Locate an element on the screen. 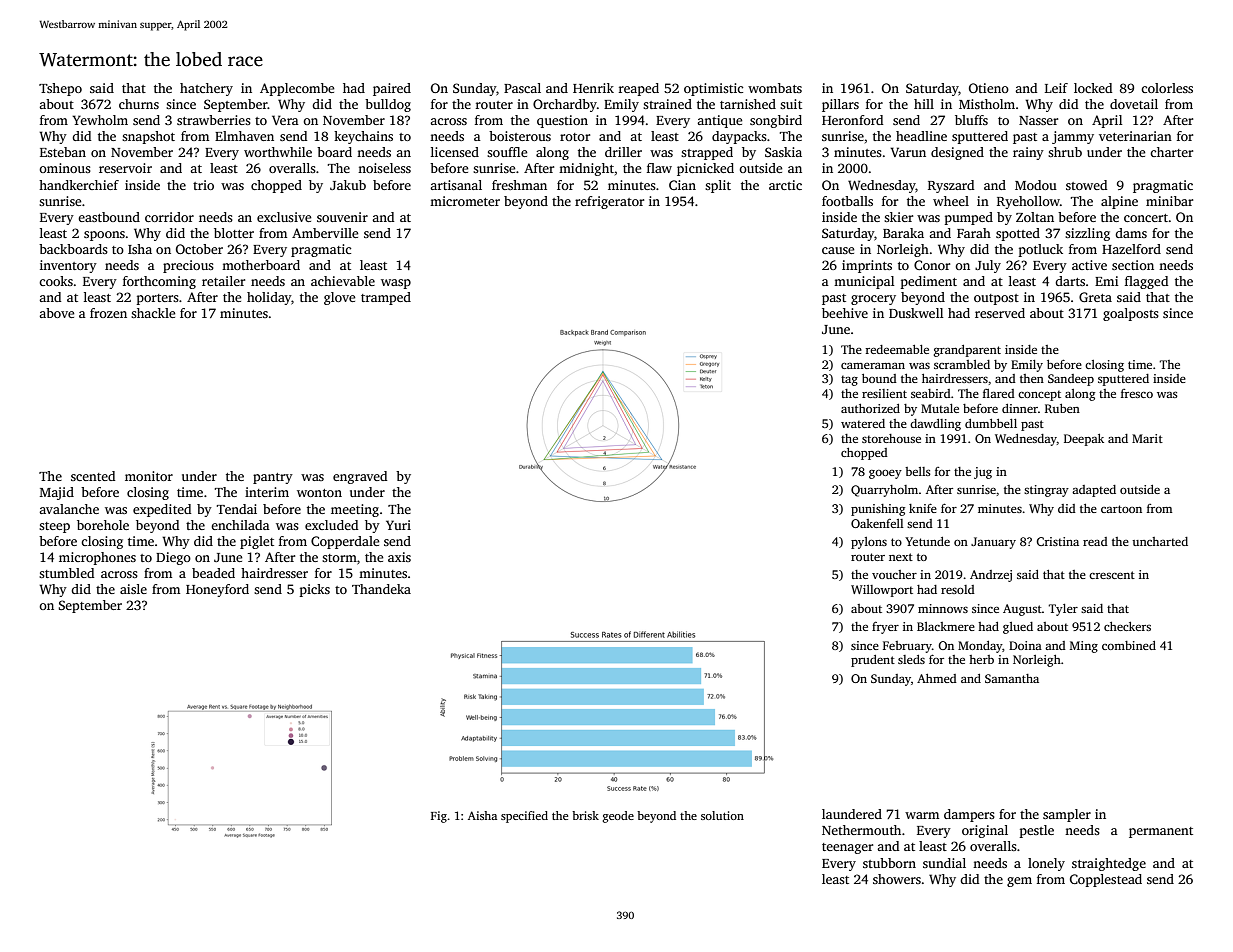 The width and height of the screenshot is (1233, 952). above is located at coordinates (57, 313).
